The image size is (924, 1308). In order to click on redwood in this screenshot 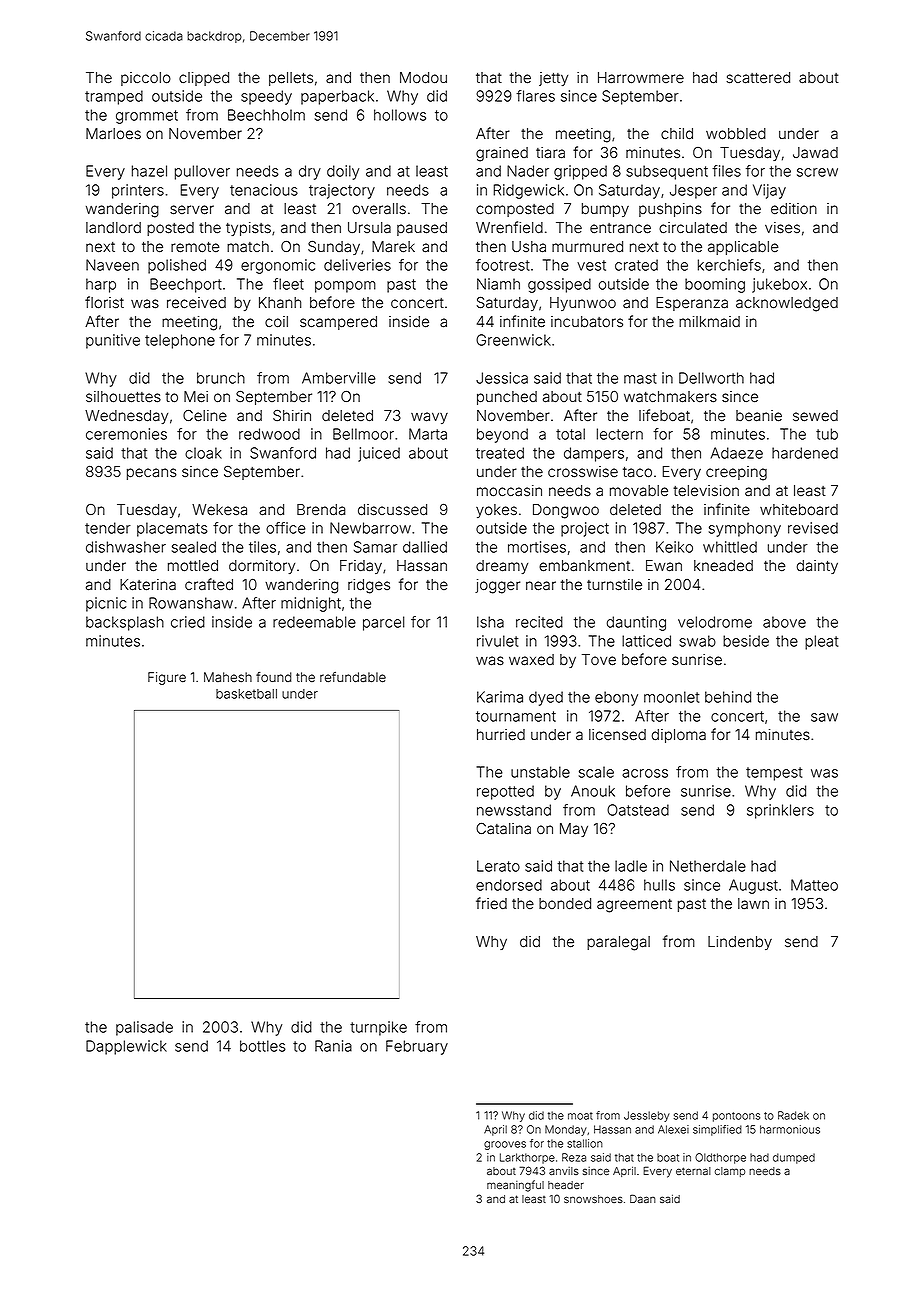, I will do `click(269, 434)`.
